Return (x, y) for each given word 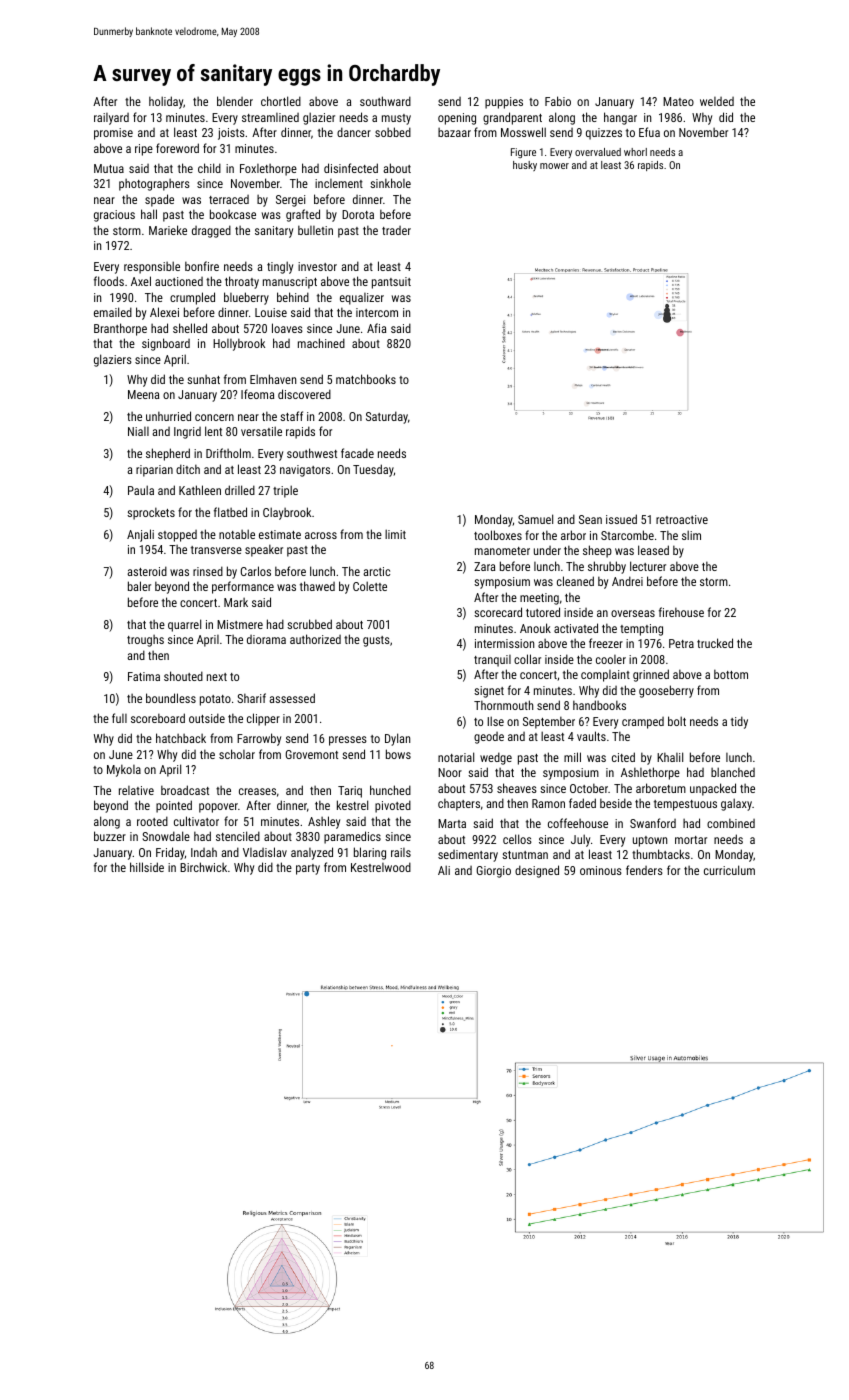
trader (396, 230)
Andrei (627, 581)
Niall (138, 431)
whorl (635, 152)
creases (257, 791)
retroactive (682, 519)
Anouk (535, 628)
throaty (242, 282)
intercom (377, 312)
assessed (292, 698)
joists (231, 134)
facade (357, 453)
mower (554, 166)
